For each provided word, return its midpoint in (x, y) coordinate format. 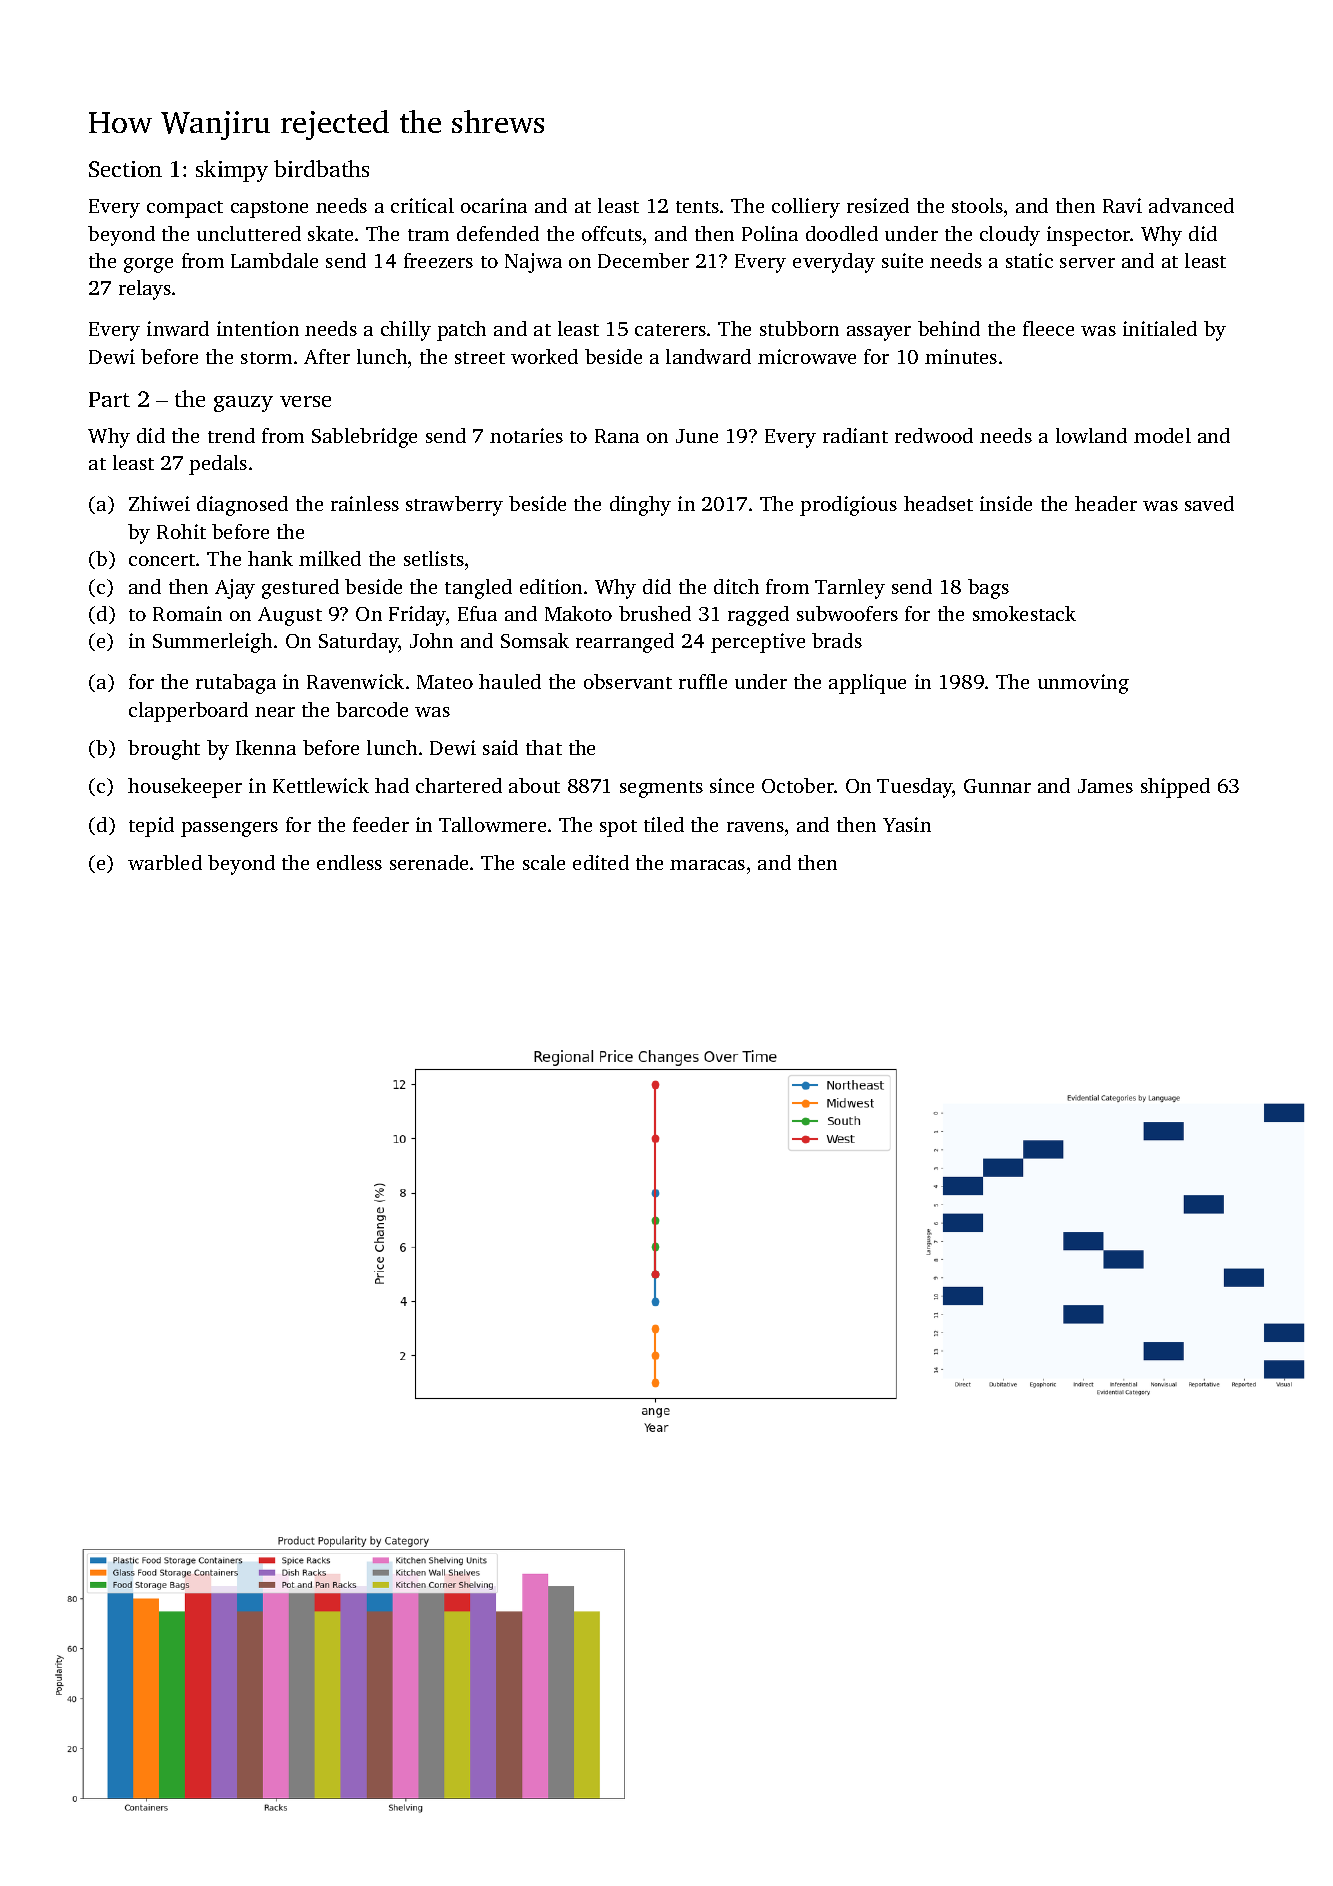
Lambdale (274, 260)
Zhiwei (159, 503)
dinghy (640, 506)
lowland (1091, 435)
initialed (1160, 328)
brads (837, 640)
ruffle (703, 681)
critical (422, 205)
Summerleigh (212, 643)
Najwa (533, 263)
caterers (670, 330)
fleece (1048, 328)
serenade (429, 862)
